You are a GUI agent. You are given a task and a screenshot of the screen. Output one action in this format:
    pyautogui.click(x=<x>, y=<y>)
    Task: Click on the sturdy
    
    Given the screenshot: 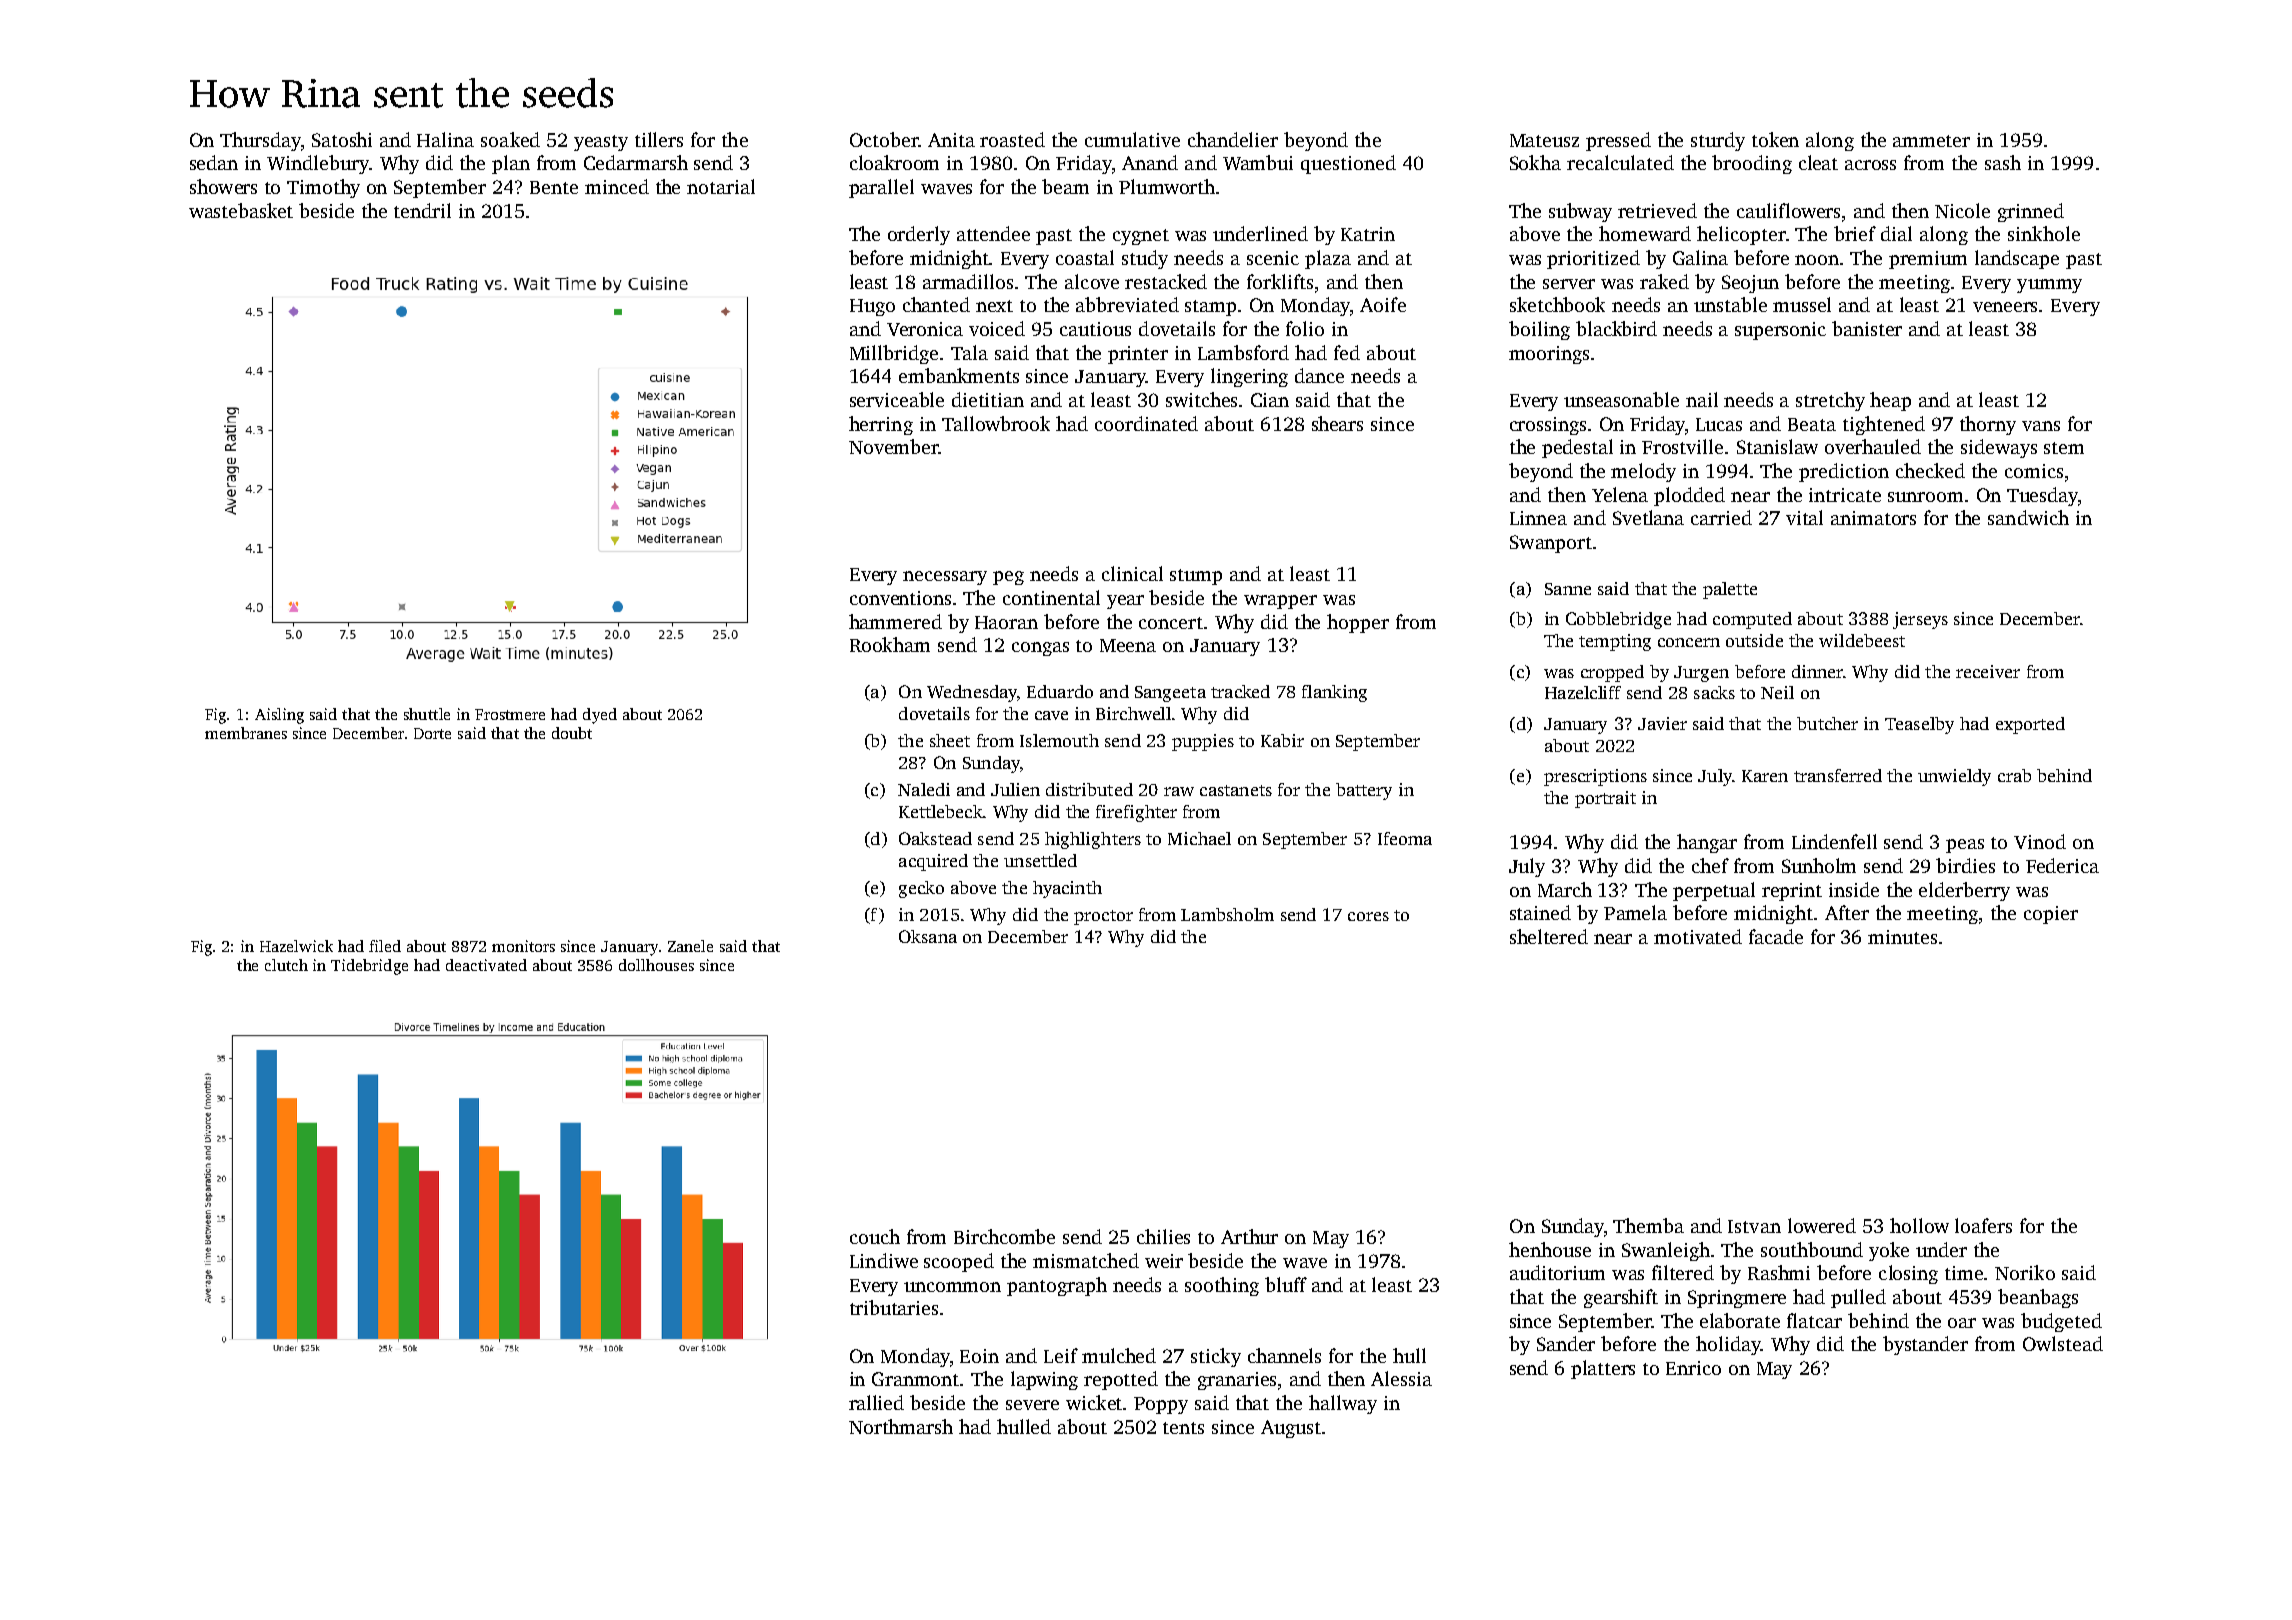 What is the action you would take?
    pyautogui.click(x=1718, y=141)
